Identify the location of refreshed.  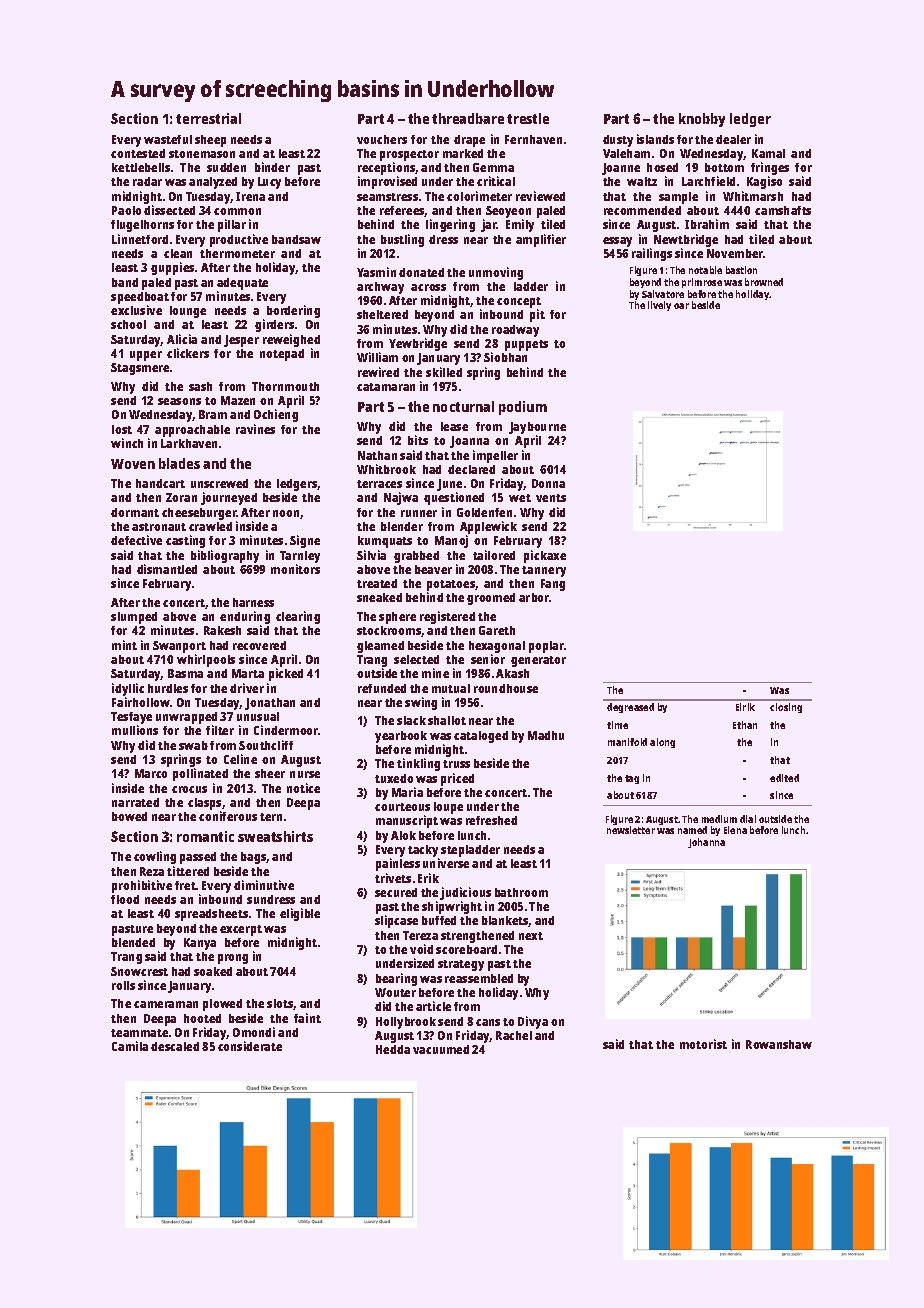
(491, 820).
